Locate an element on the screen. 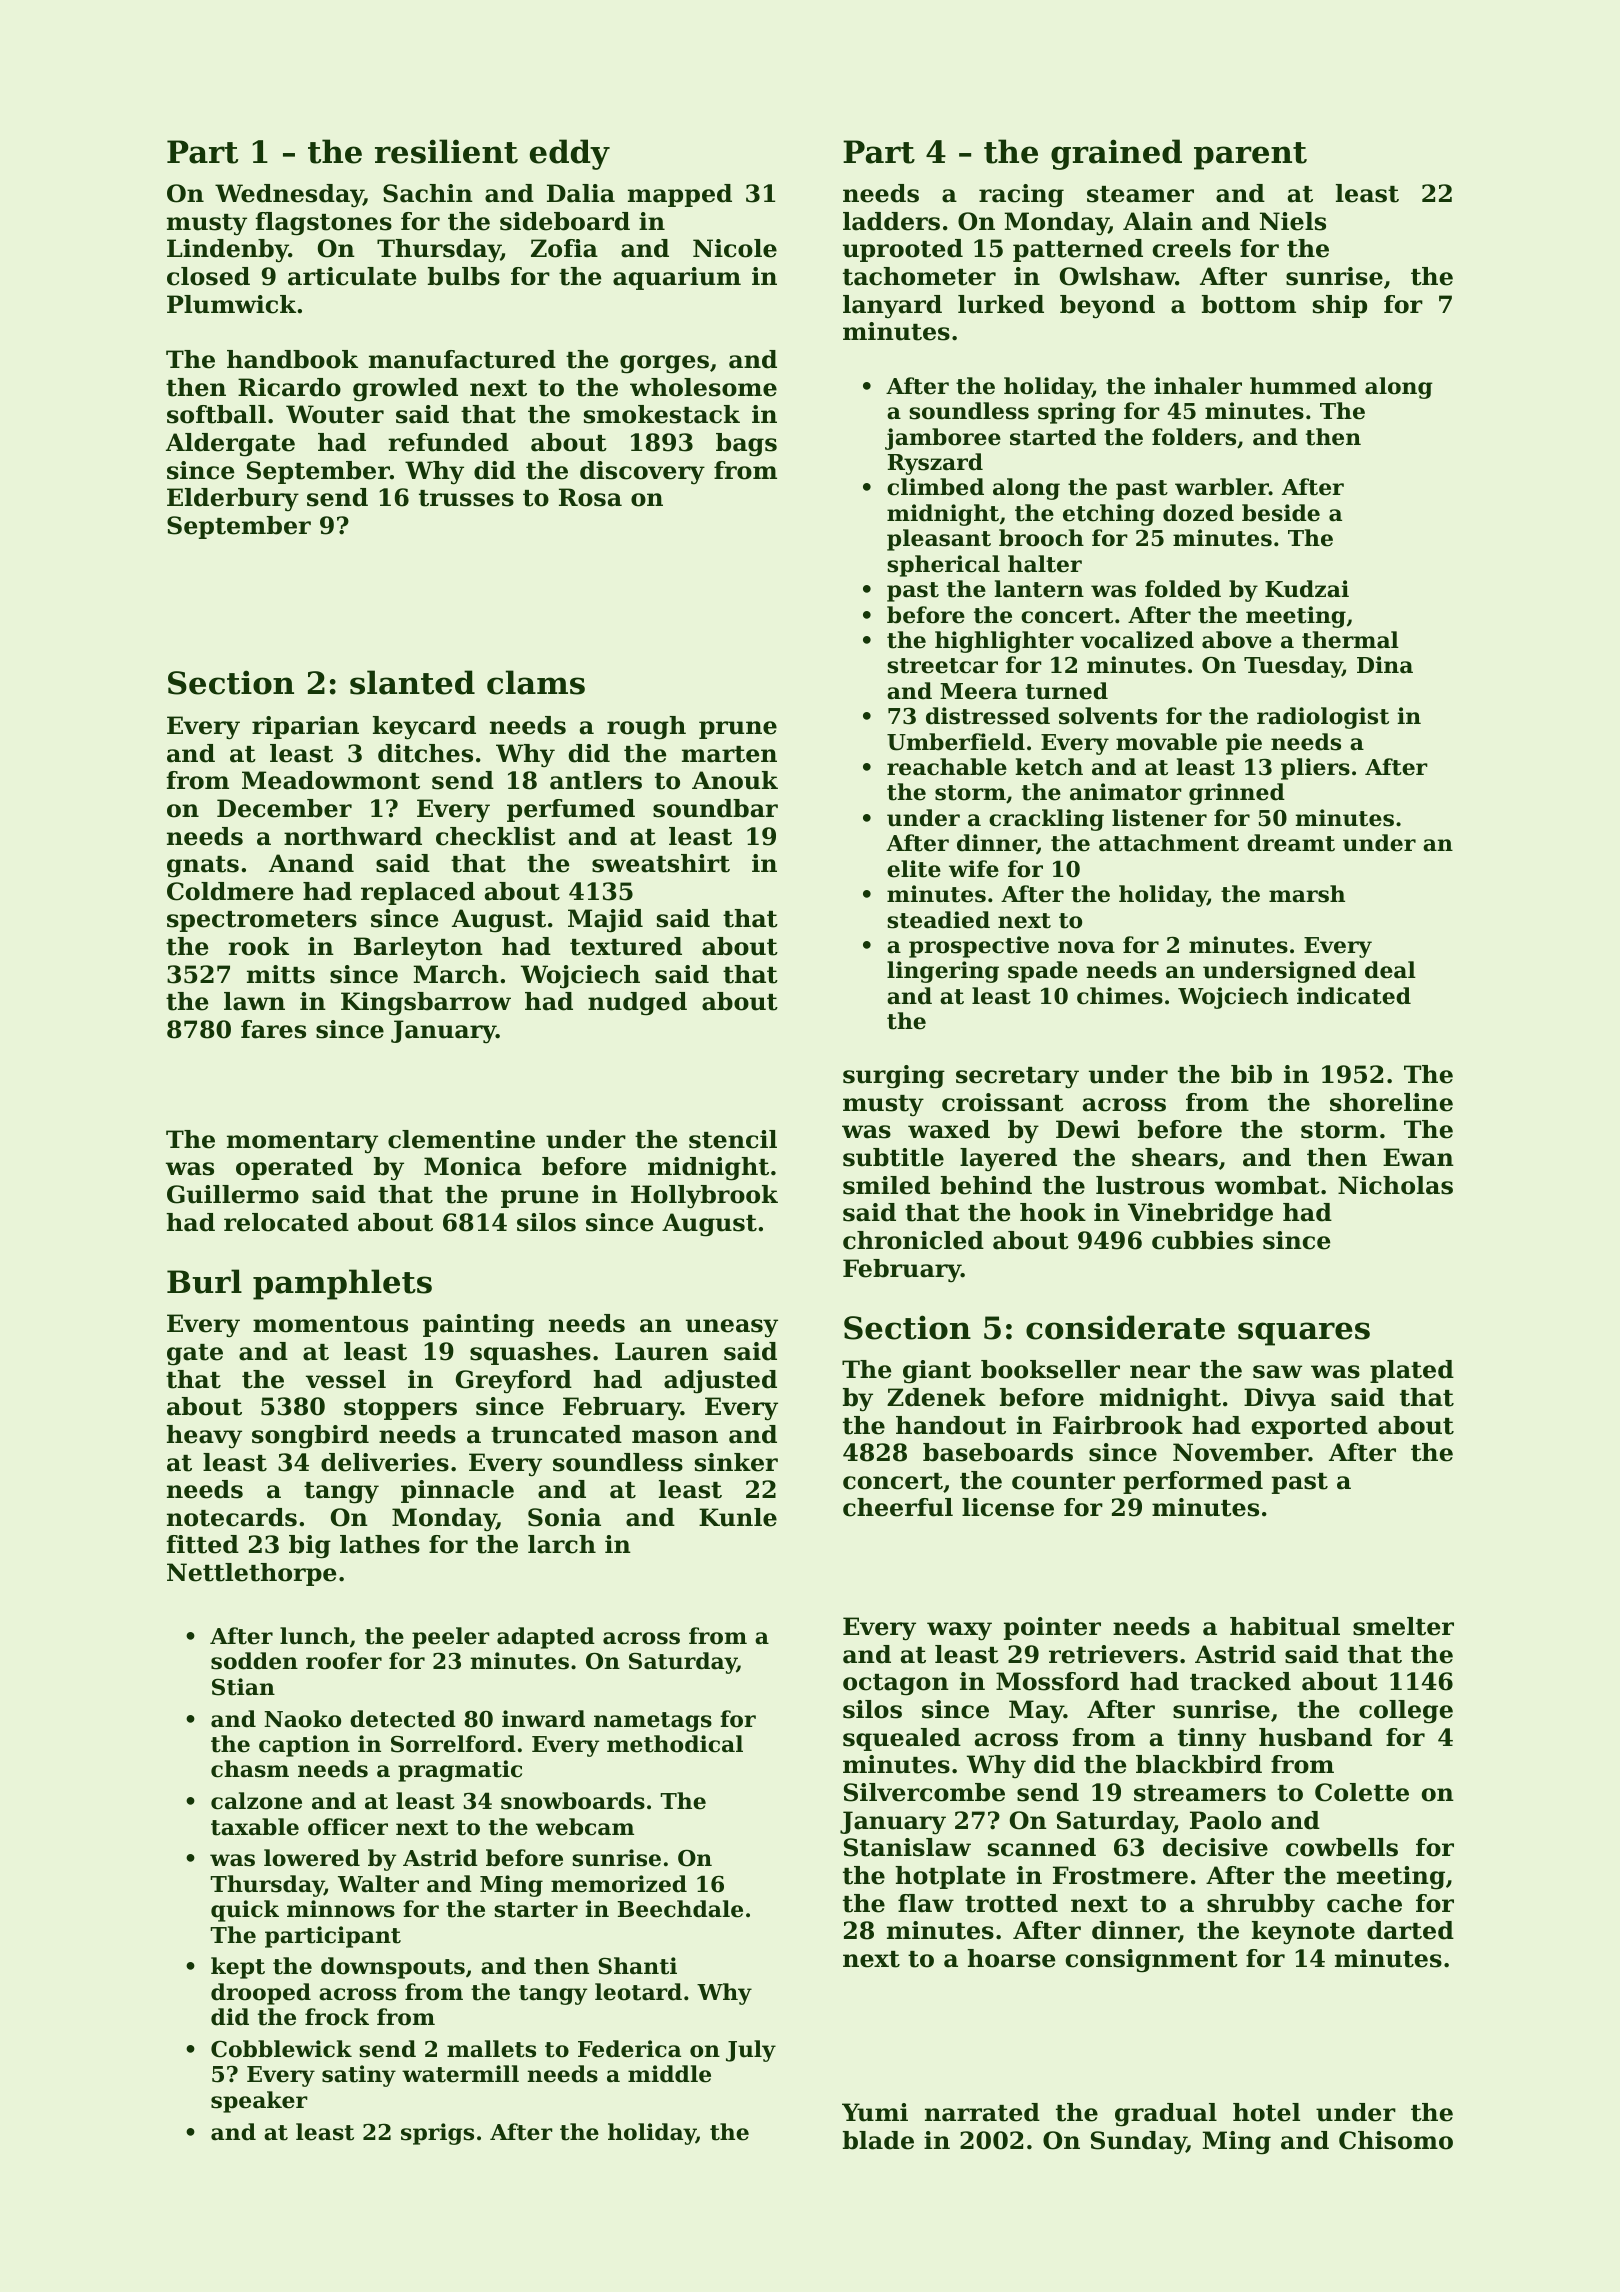 The width and height of the screenshot is (1620, 2292). Kingsbarrow is located at coordinates (426, 1004).
